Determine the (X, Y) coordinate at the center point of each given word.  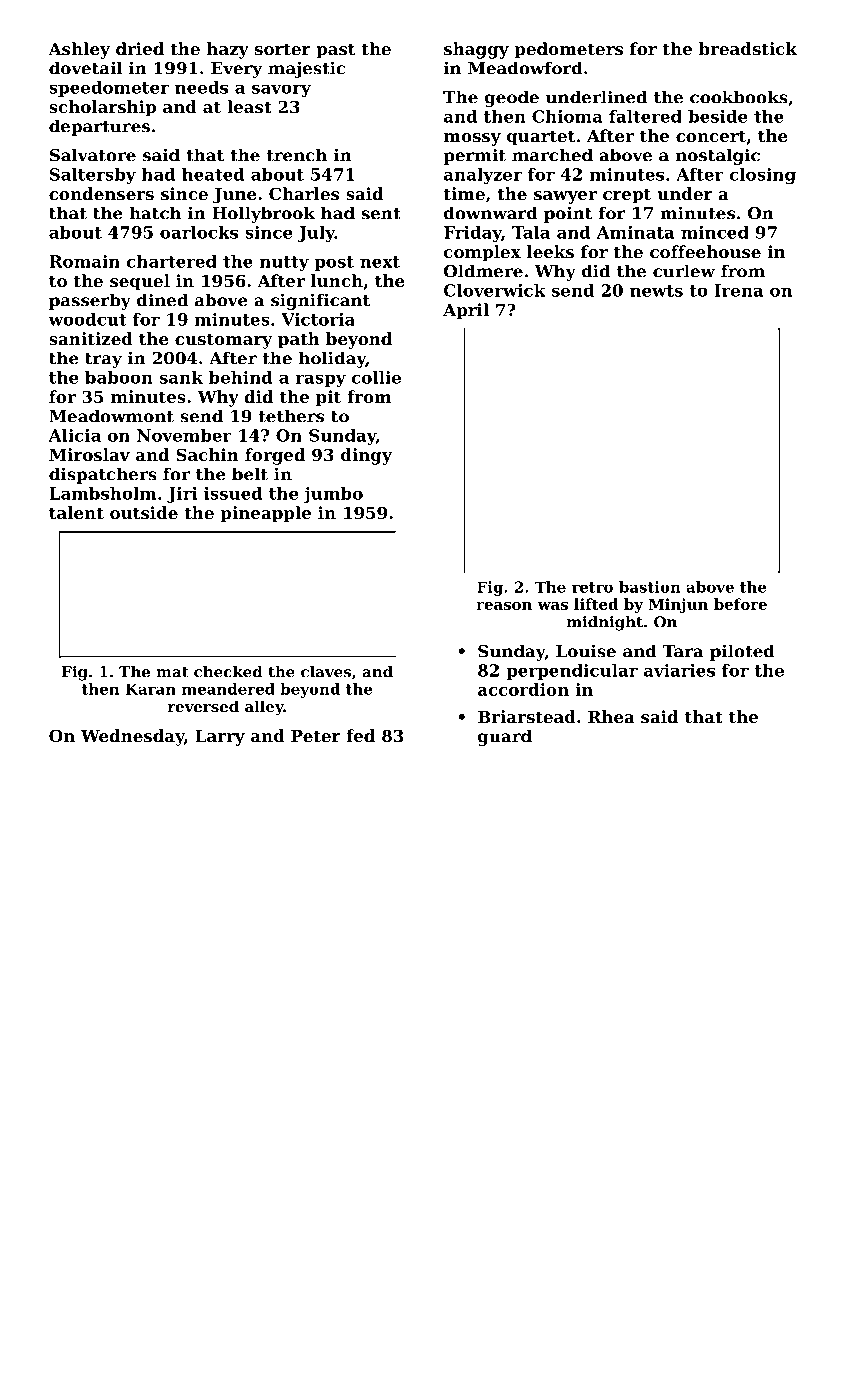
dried (140, 48)
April (466, 311)
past (335, 51)
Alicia (75, 435)
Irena (738, 290)
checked (228, 672)
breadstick (748, 48)
